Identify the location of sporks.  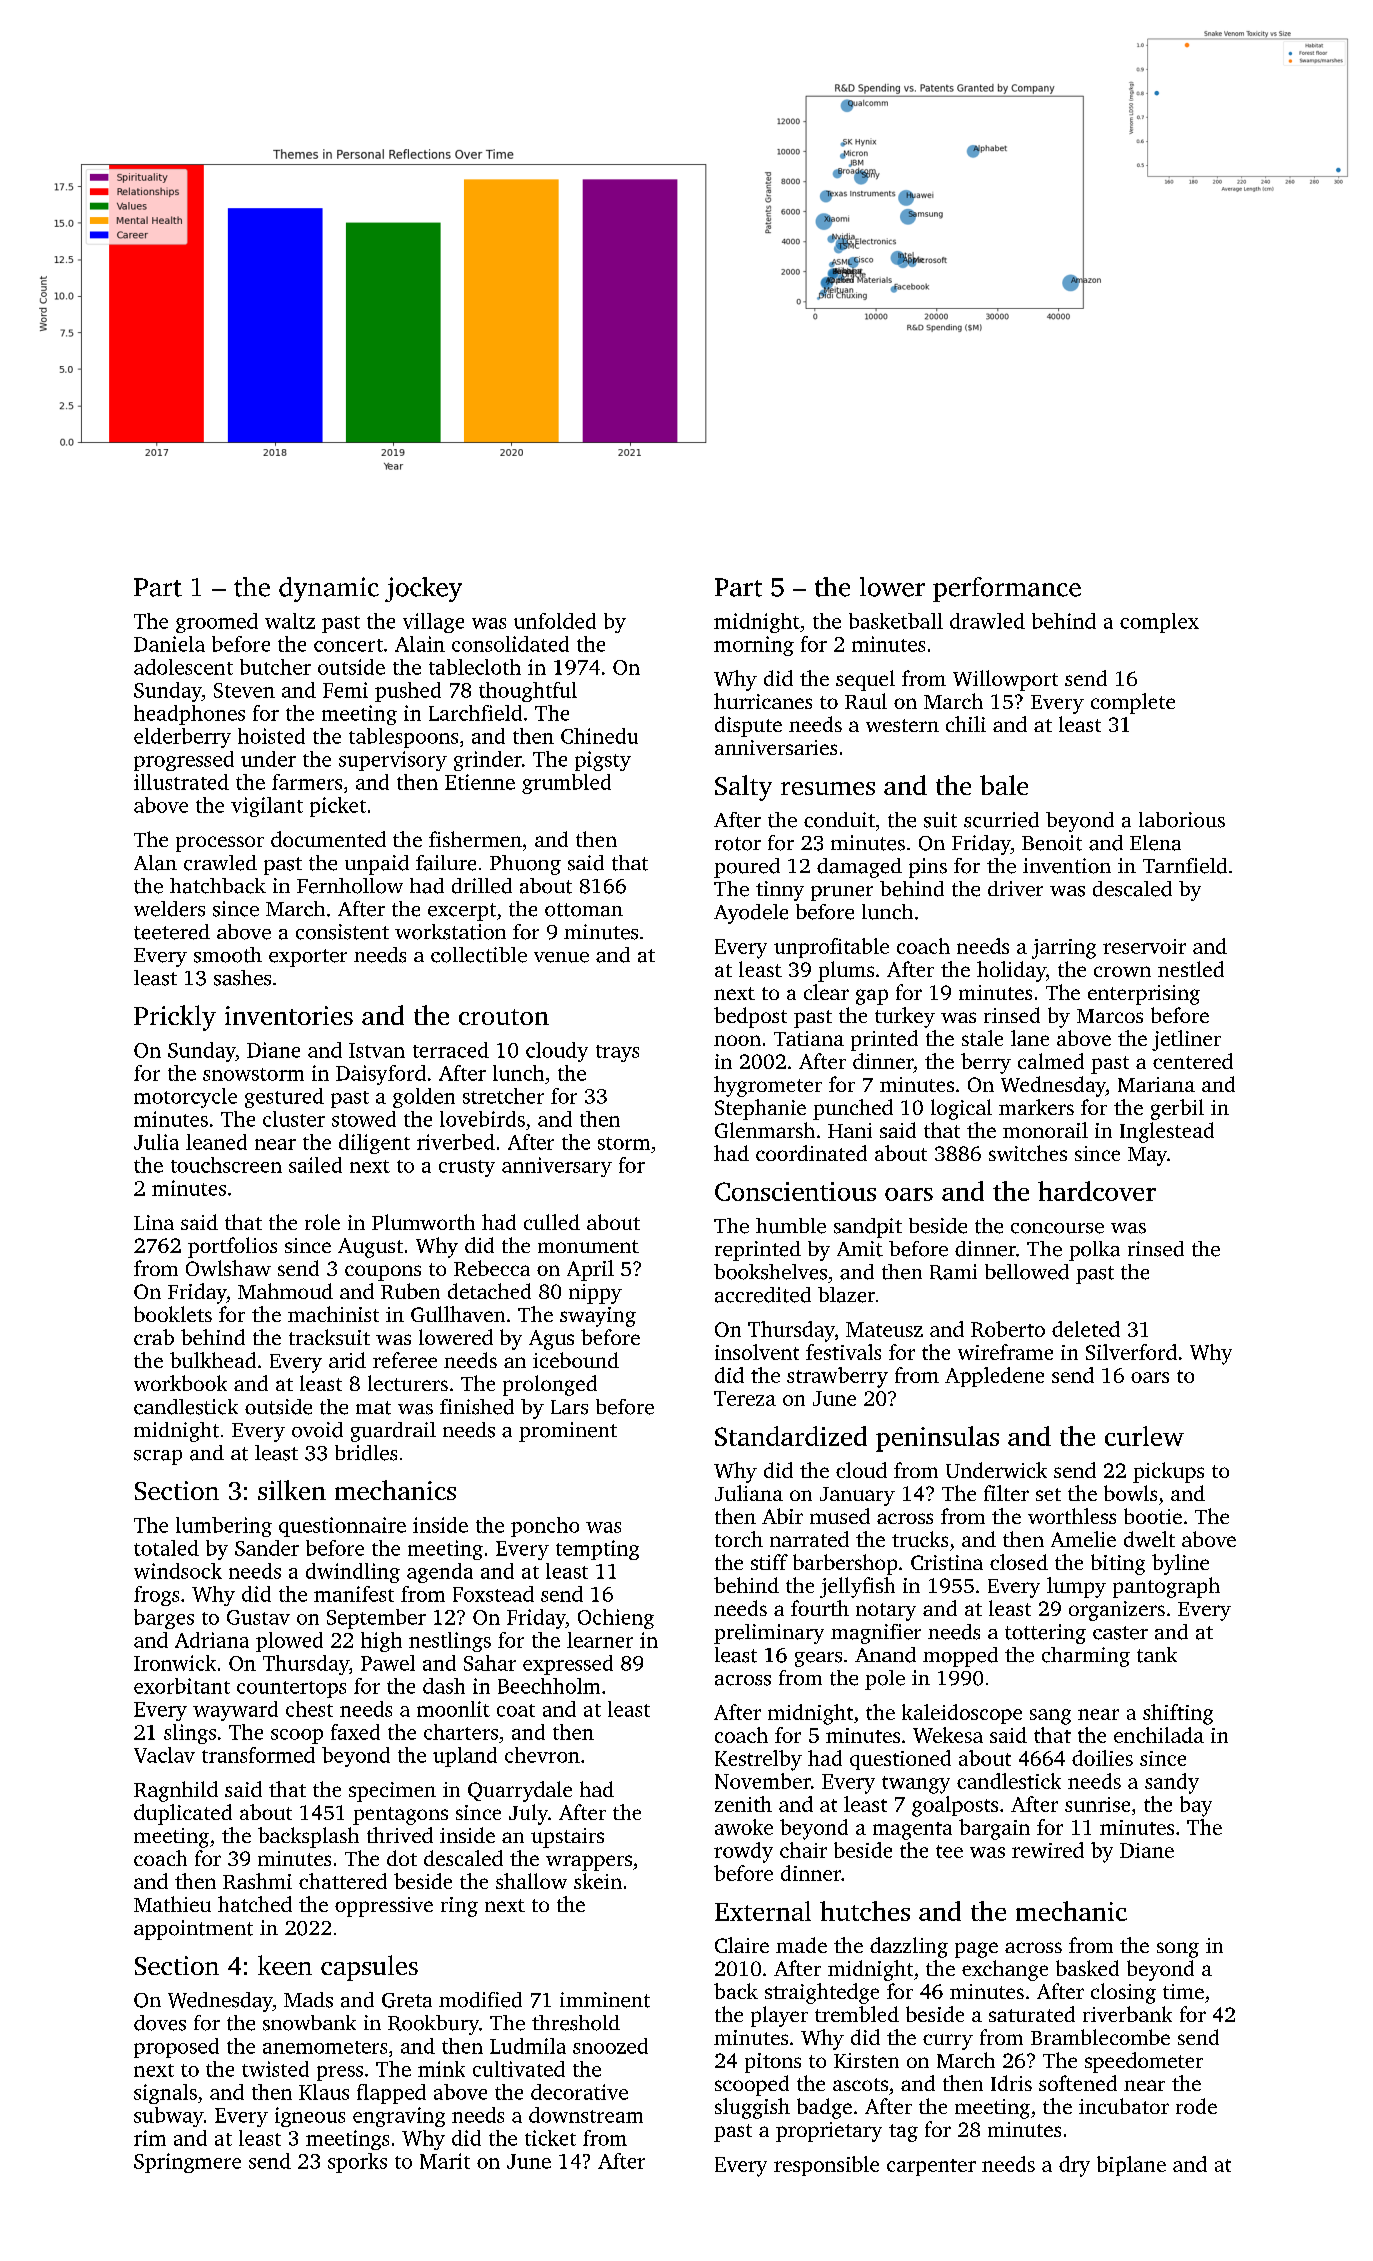
(357, 2163).
